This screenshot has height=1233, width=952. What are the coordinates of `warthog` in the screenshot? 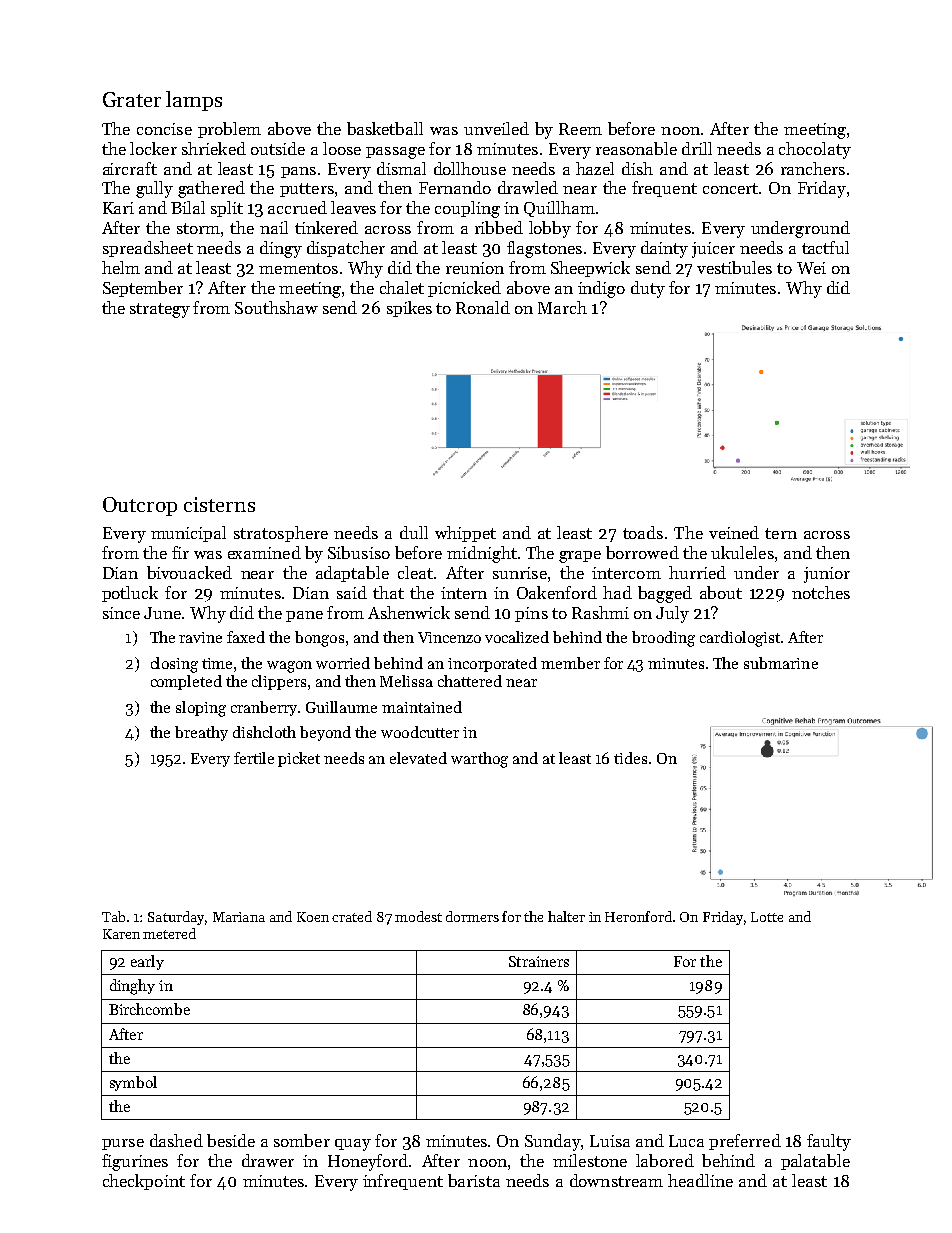 It's located at (479, 760).
